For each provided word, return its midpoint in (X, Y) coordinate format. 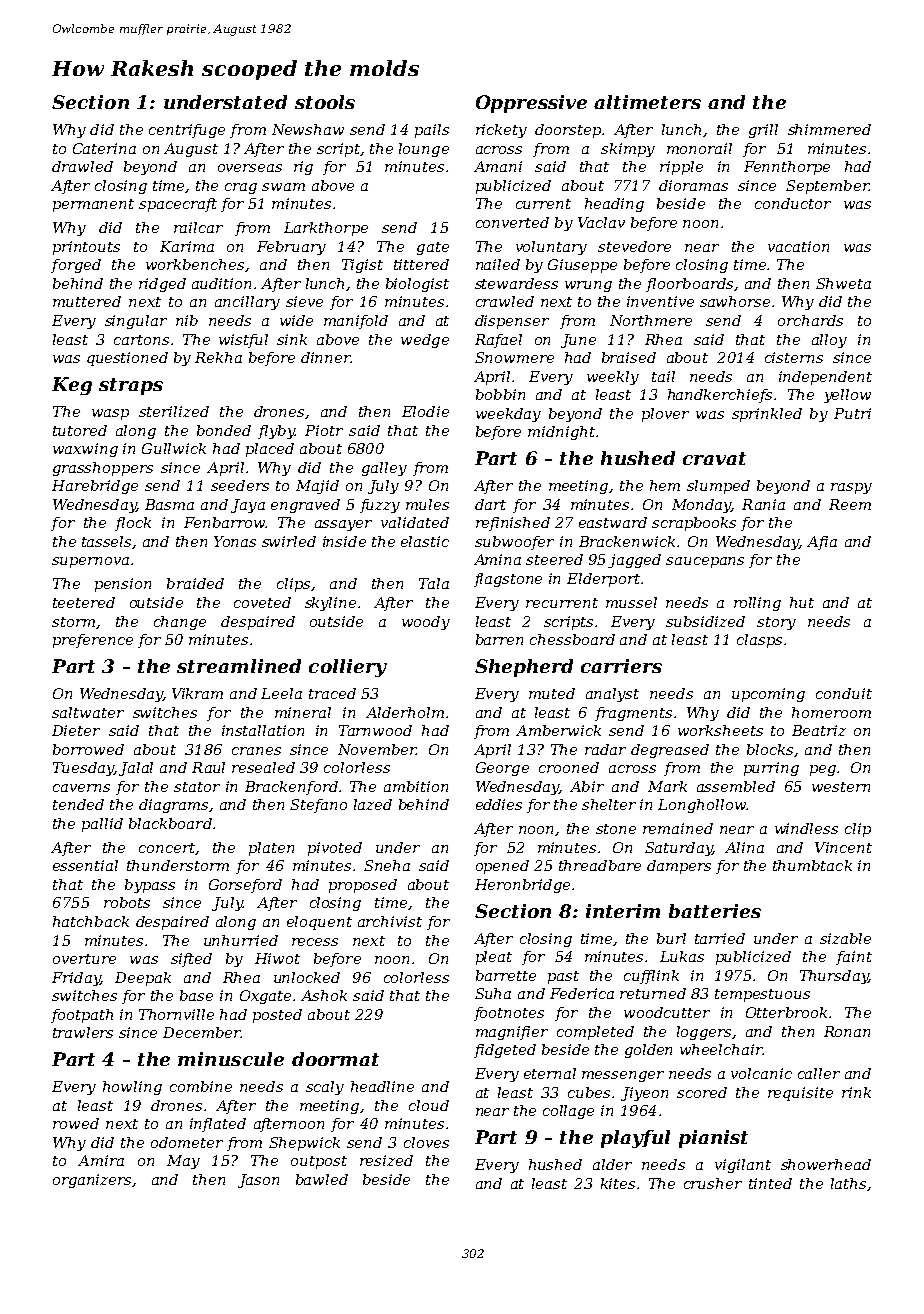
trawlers (83, 1032)
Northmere (651, 320)
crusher (713, 1183)
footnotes (509, 1014)
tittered (421, 264)
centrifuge (187, 131)
